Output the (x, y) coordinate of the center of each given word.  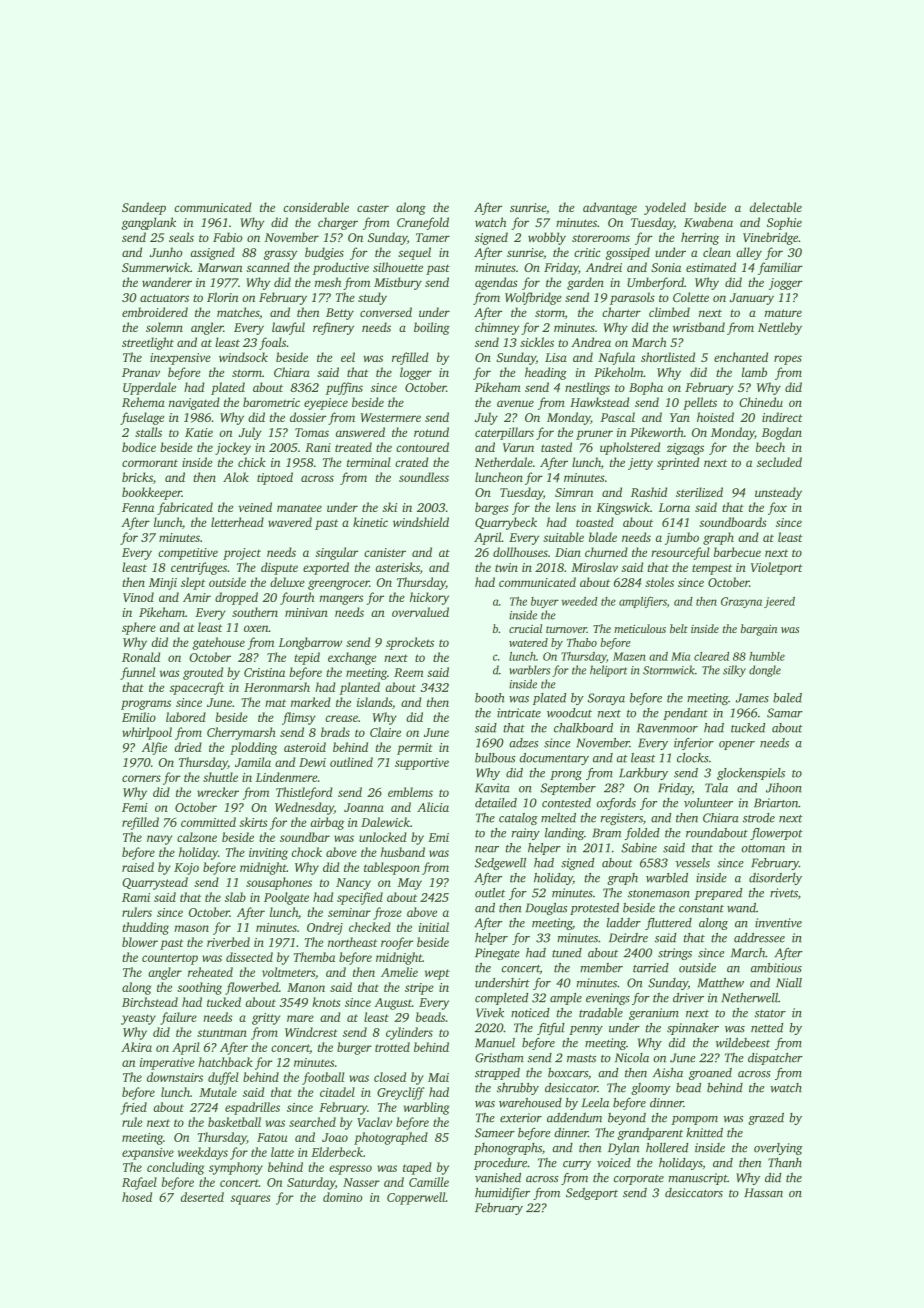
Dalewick (385, 822)
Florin (222, 297)
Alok (236, 477)
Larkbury (643, 774)
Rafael (139, 1183)
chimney (497, 328)
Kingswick (623, 508)
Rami (136, 897)
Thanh (785, 1163)
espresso (350, 1170)
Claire (385, 732)
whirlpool (147, 733)
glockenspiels (751, 774)
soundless (424, 477)
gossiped (628, 253)
